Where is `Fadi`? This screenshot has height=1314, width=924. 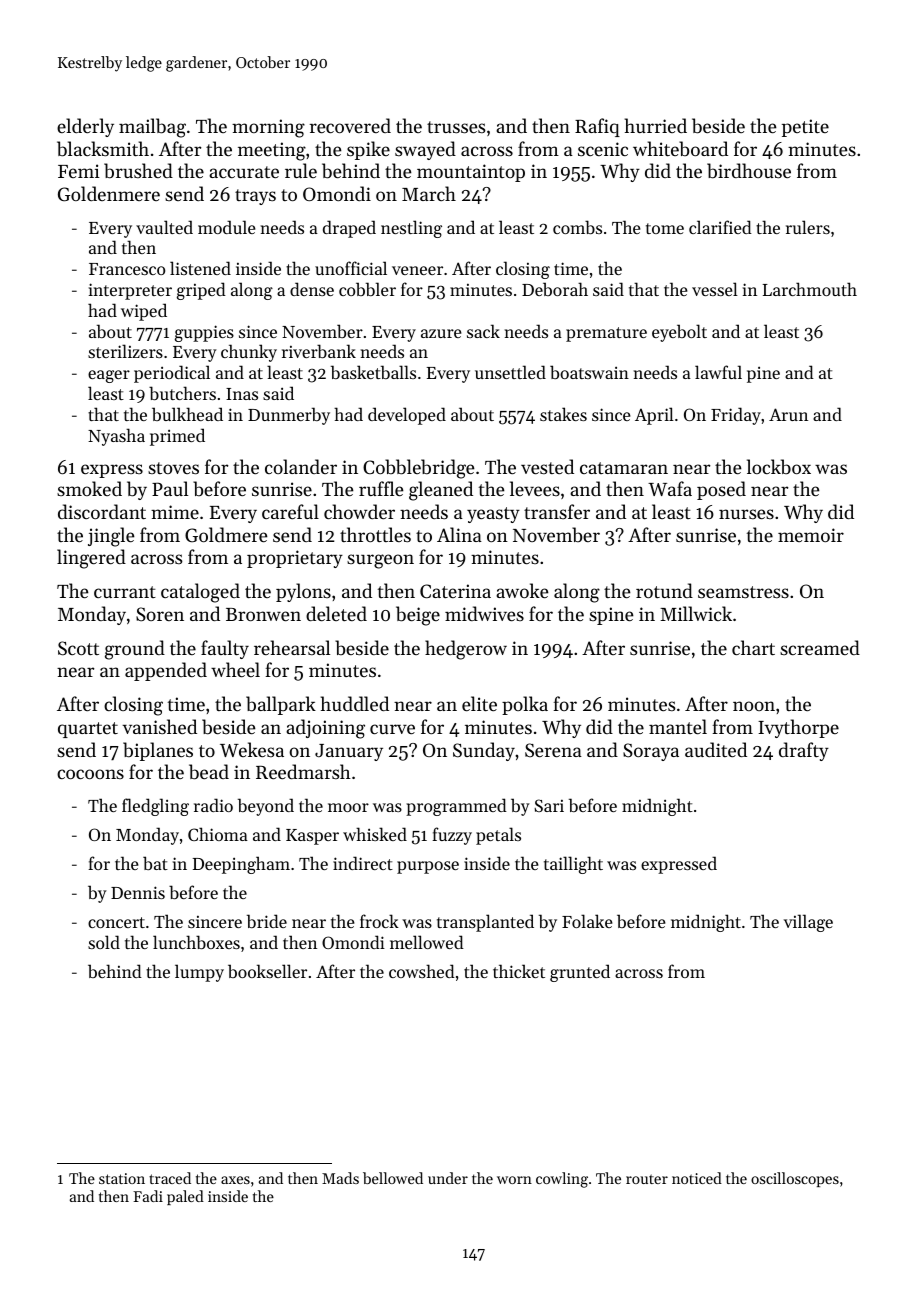 Fadi is located at coordinates (148, 1196).
